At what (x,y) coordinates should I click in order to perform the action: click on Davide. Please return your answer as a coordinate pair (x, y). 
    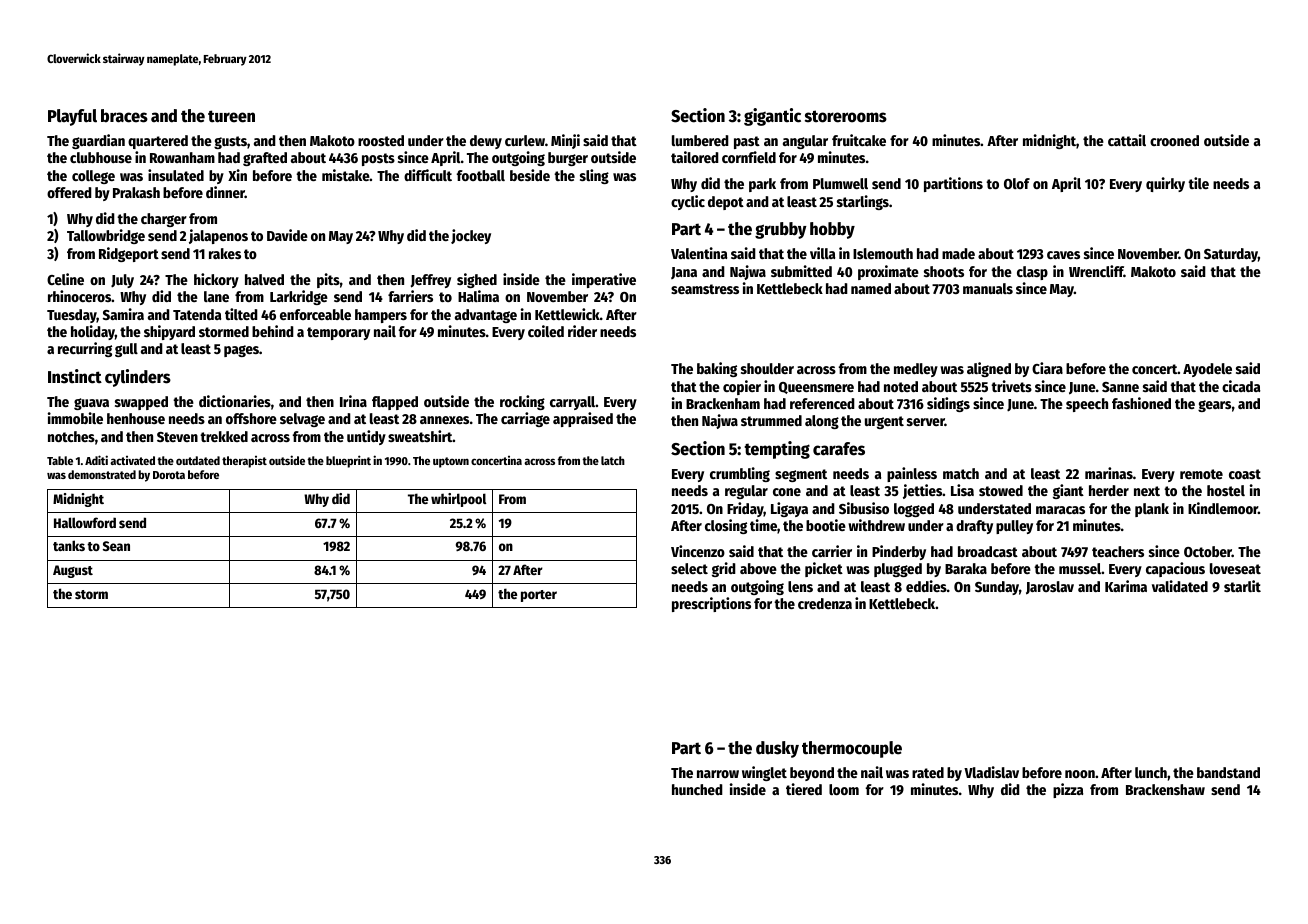
    Looking at the image, I should click on (287, 235).
